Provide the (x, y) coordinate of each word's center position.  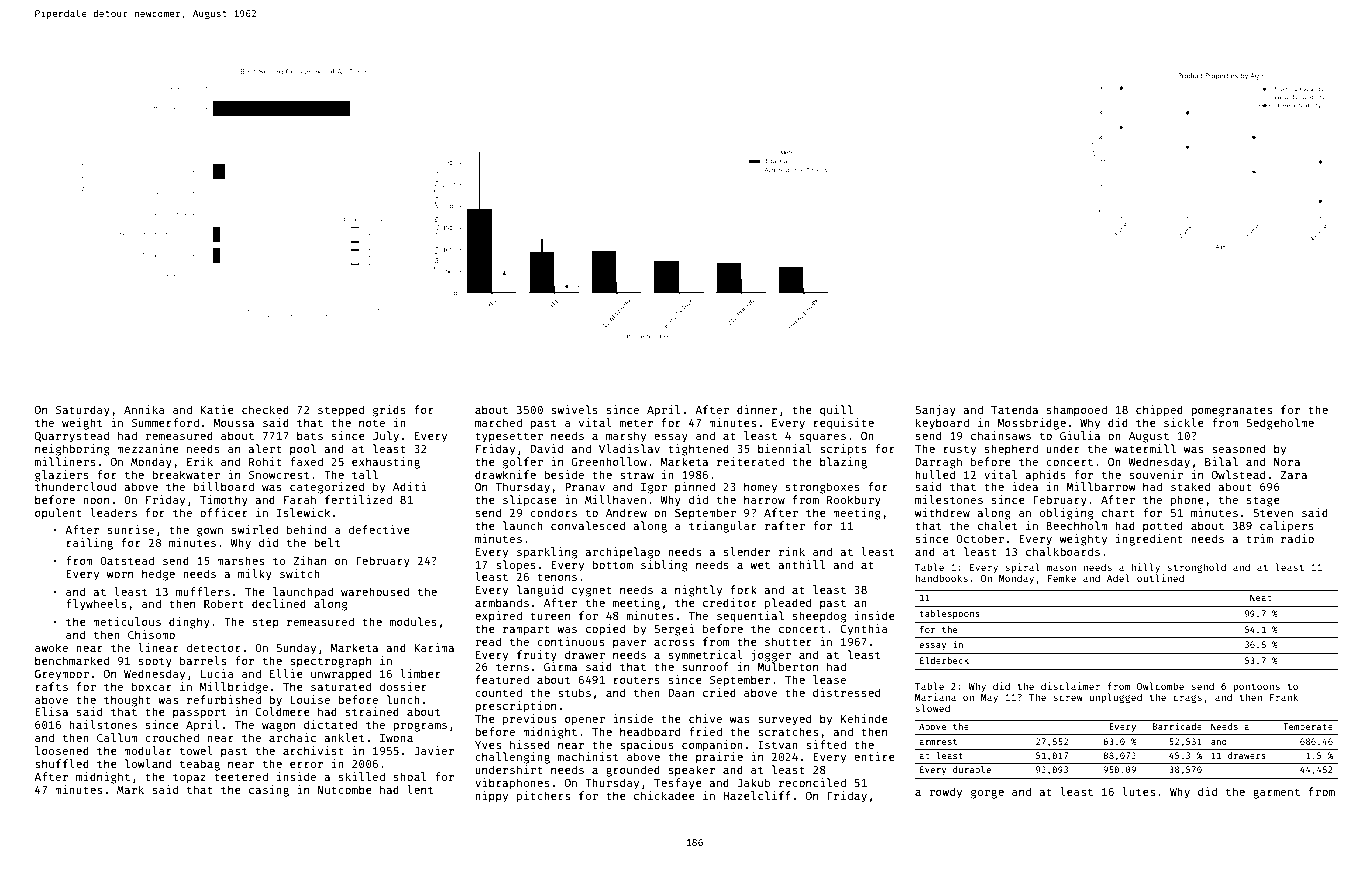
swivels (574, 409)
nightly (698, 591)
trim (1259, 538)
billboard (224, 486)
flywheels (96, 605)
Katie (217, 409)
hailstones (103, 724)
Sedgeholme (1280, 424)
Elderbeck (944, 660)
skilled (362, 776)
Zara (1294, 475)
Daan (681, 693)
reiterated (750, 461)
